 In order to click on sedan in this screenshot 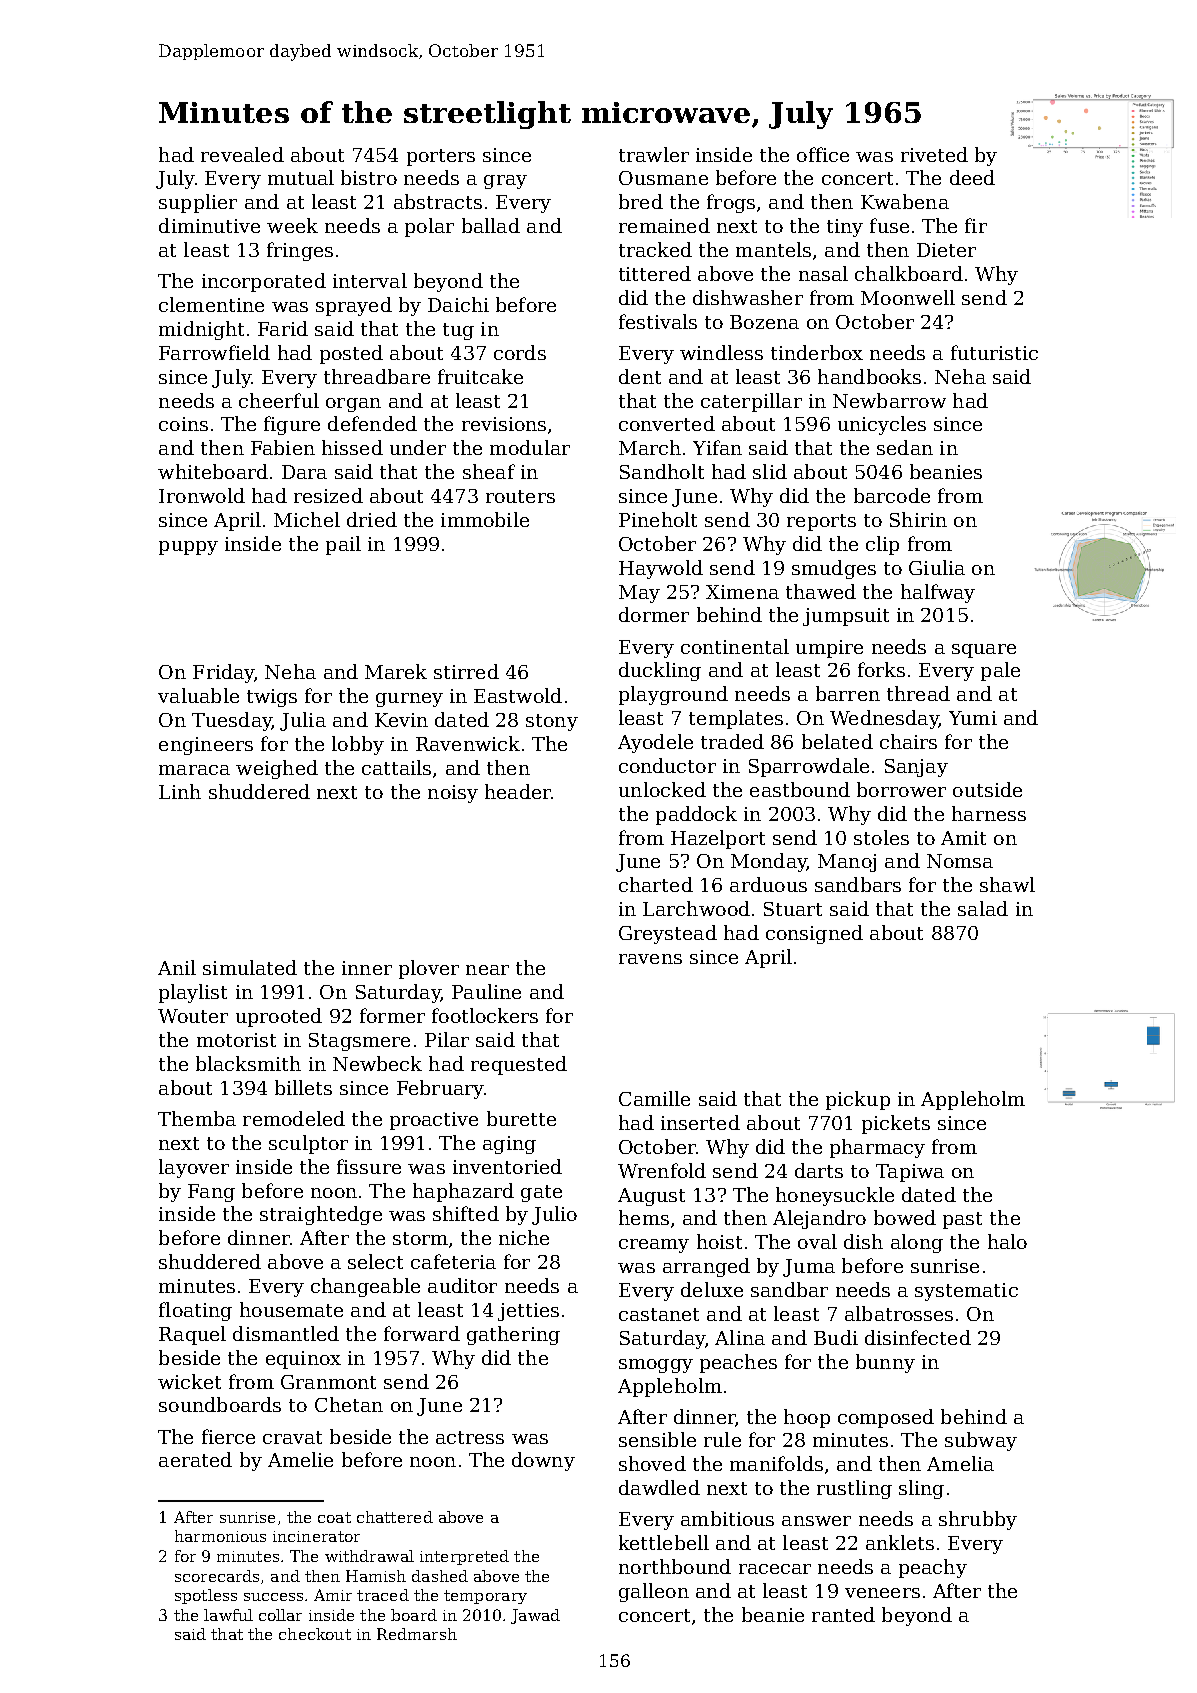, I will do `click(905, 447)`.
